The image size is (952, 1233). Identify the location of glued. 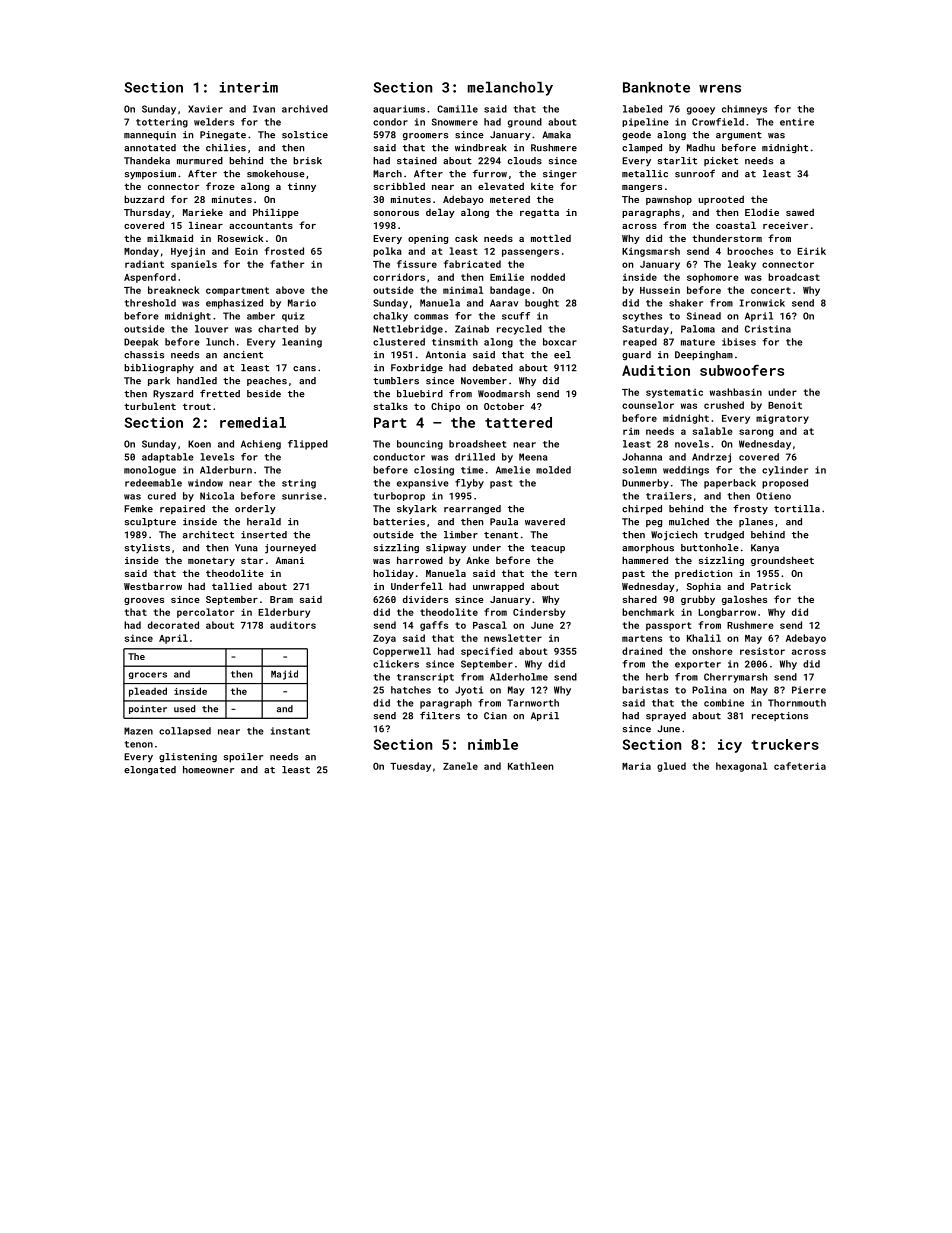
(671, 767).
